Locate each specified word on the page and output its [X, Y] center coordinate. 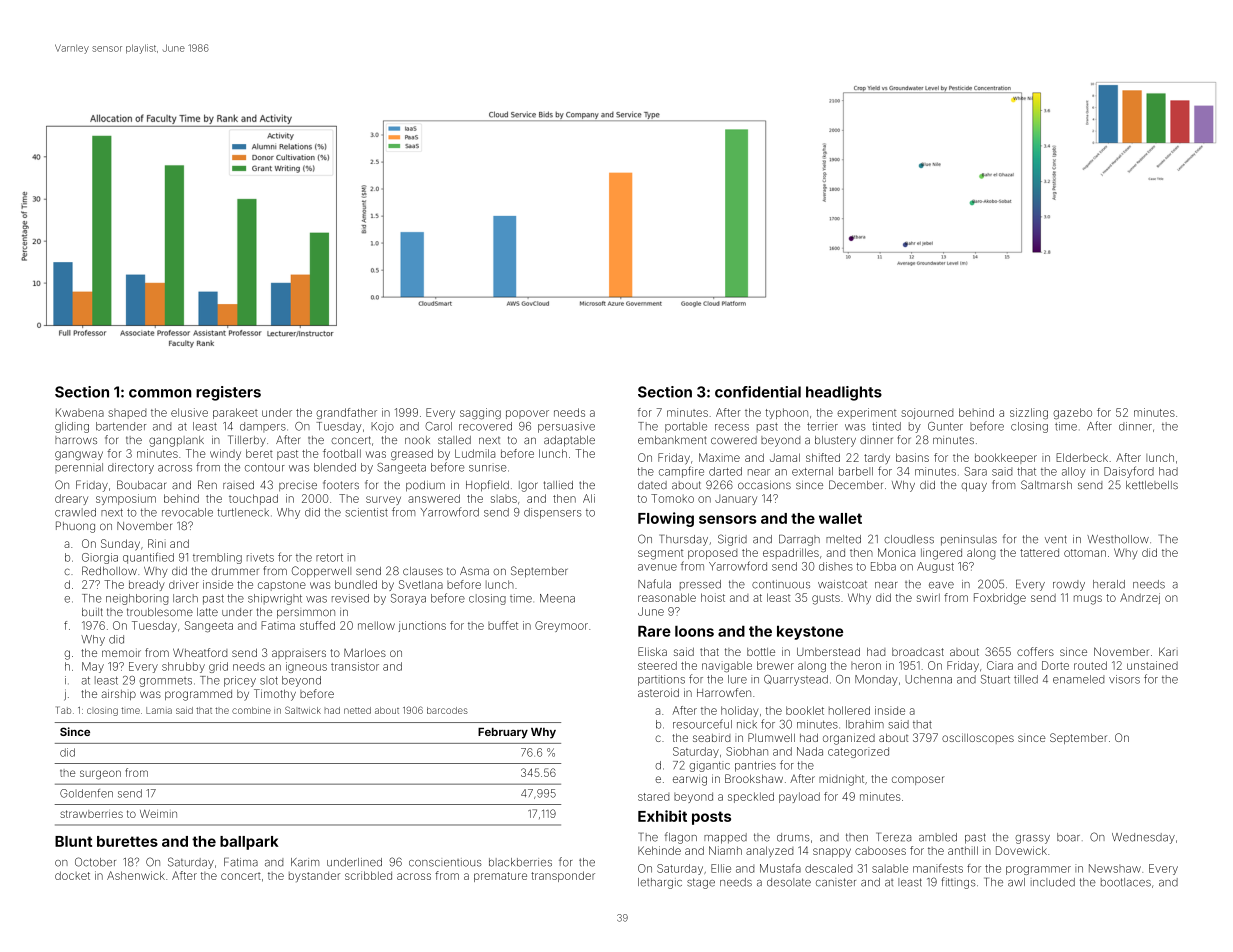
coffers [1035, 651]
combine [251, 710]
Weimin [158, 814]
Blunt [73, 841]
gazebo [1072, 414]
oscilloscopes [978, 738]
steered [657, 665]
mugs [1088, 600]
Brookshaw [754, 778]
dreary [71, 499]
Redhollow [109, 570]
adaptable [569, 441]
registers [228, 393]
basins [912, 457]
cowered [734, 440]
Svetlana [421, 584]
